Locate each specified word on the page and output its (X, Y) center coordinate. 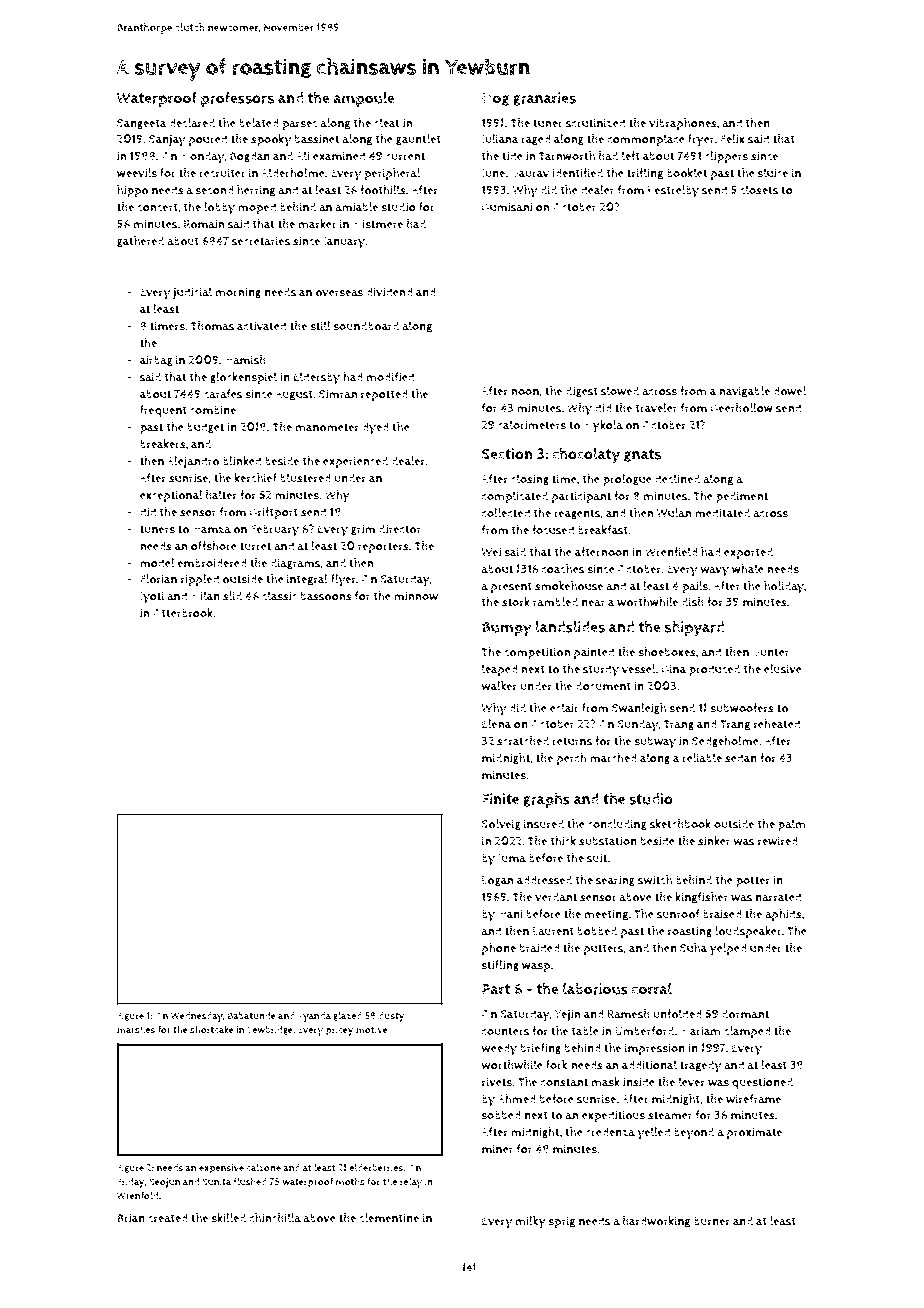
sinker (714, 841)
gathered (140, 242)
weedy (499, 1049)
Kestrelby (673, 191)
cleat (387, 122)
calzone (263, 1168)
